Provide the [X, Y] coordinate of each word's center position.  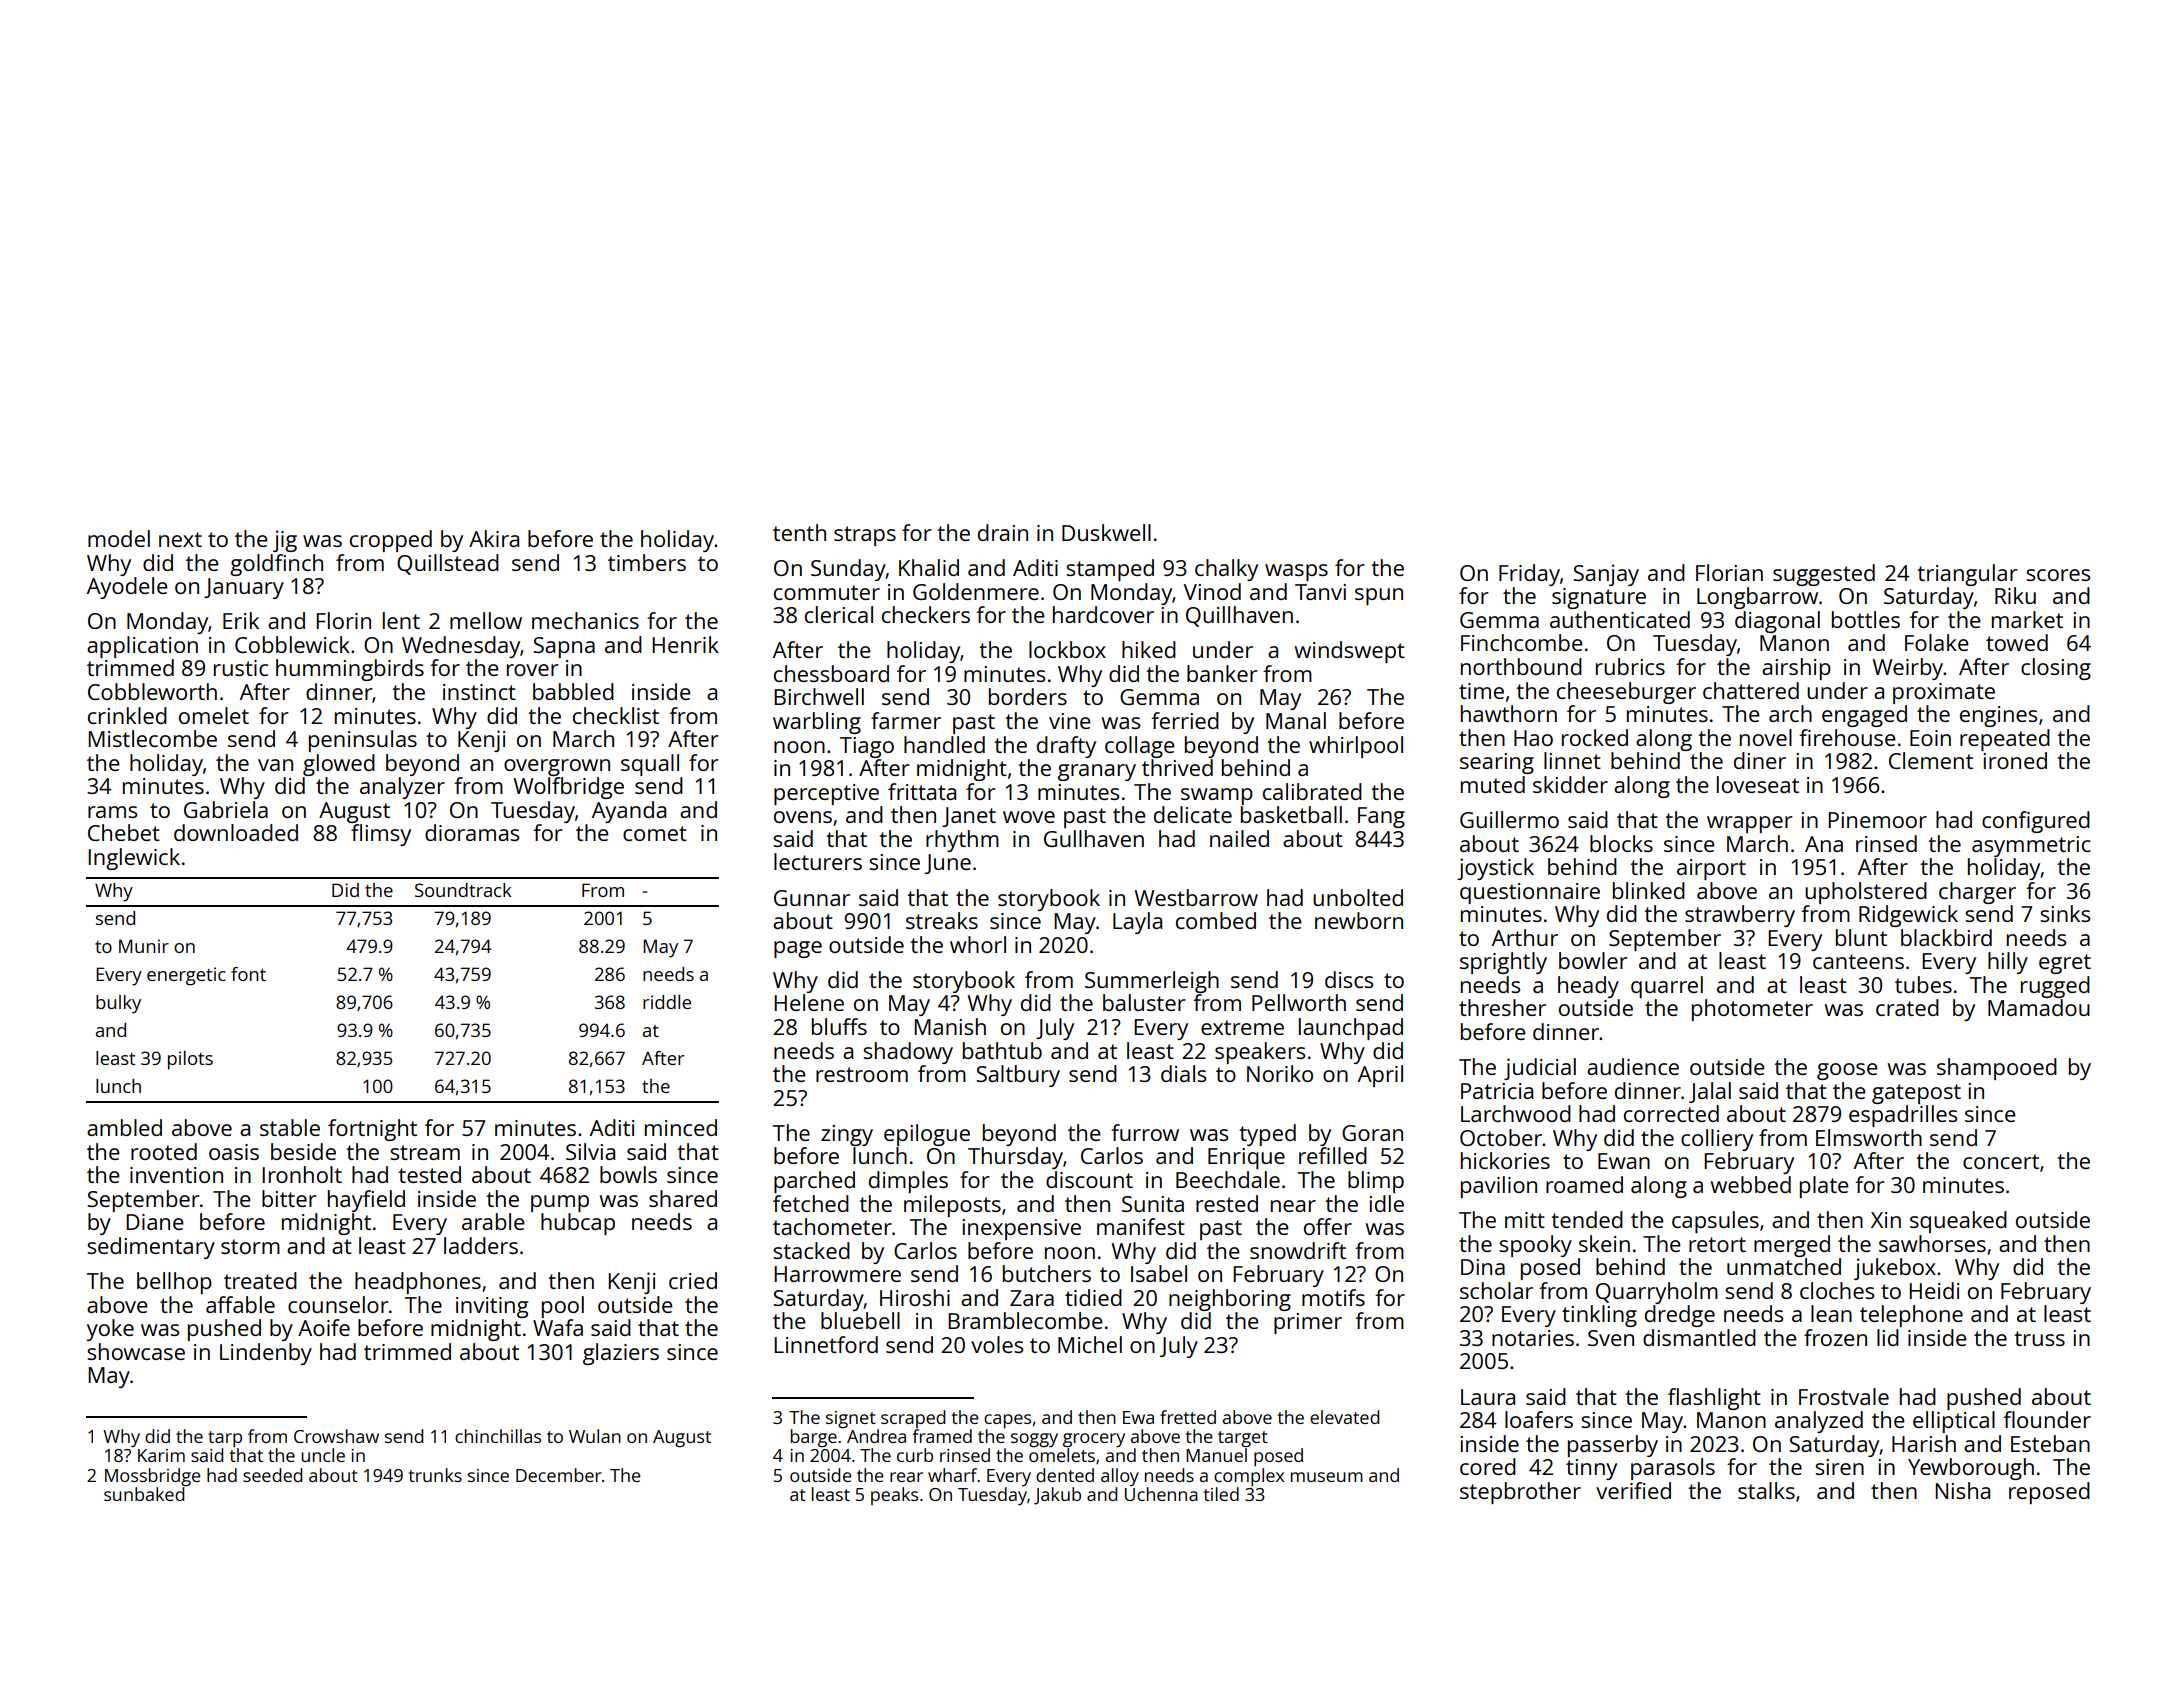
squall [650, 765]
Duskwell [1106, 532]
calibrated [1312, 791]
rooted [164, 1151]
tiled [1221, 1494]
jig [285, 541]
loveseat [1758, 784]
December [559, 1475]
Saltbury [1018, 1076]
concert [2001, 1161]
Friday [1529, 575]
